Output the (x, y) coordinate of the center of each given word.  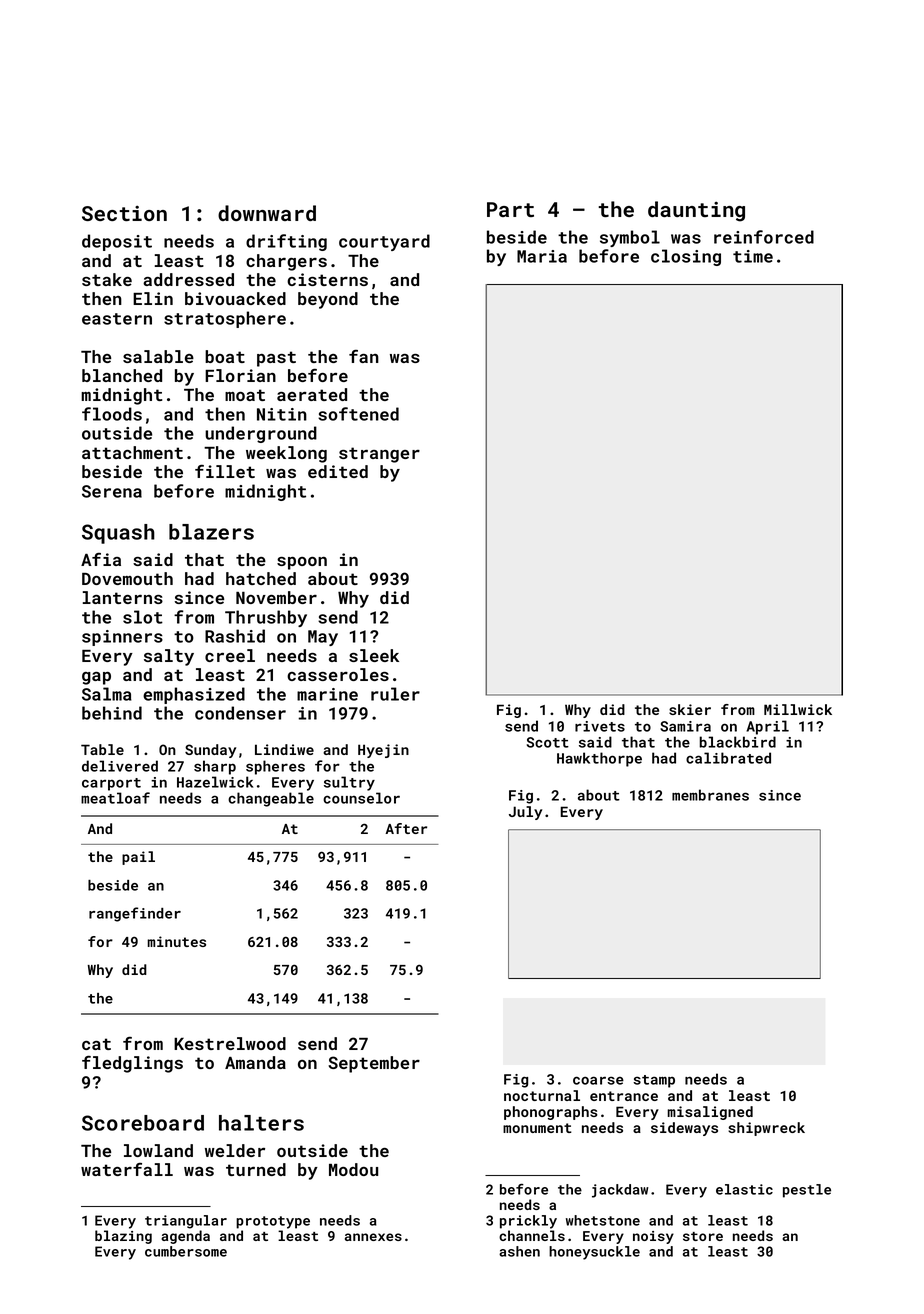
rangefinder (135, 914)
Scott (548, 742)
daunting (696, 211)
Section (124, 213)
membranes (710, 795)
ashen (519, 1251)
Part (510, 209)
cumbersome (186, 1251)
